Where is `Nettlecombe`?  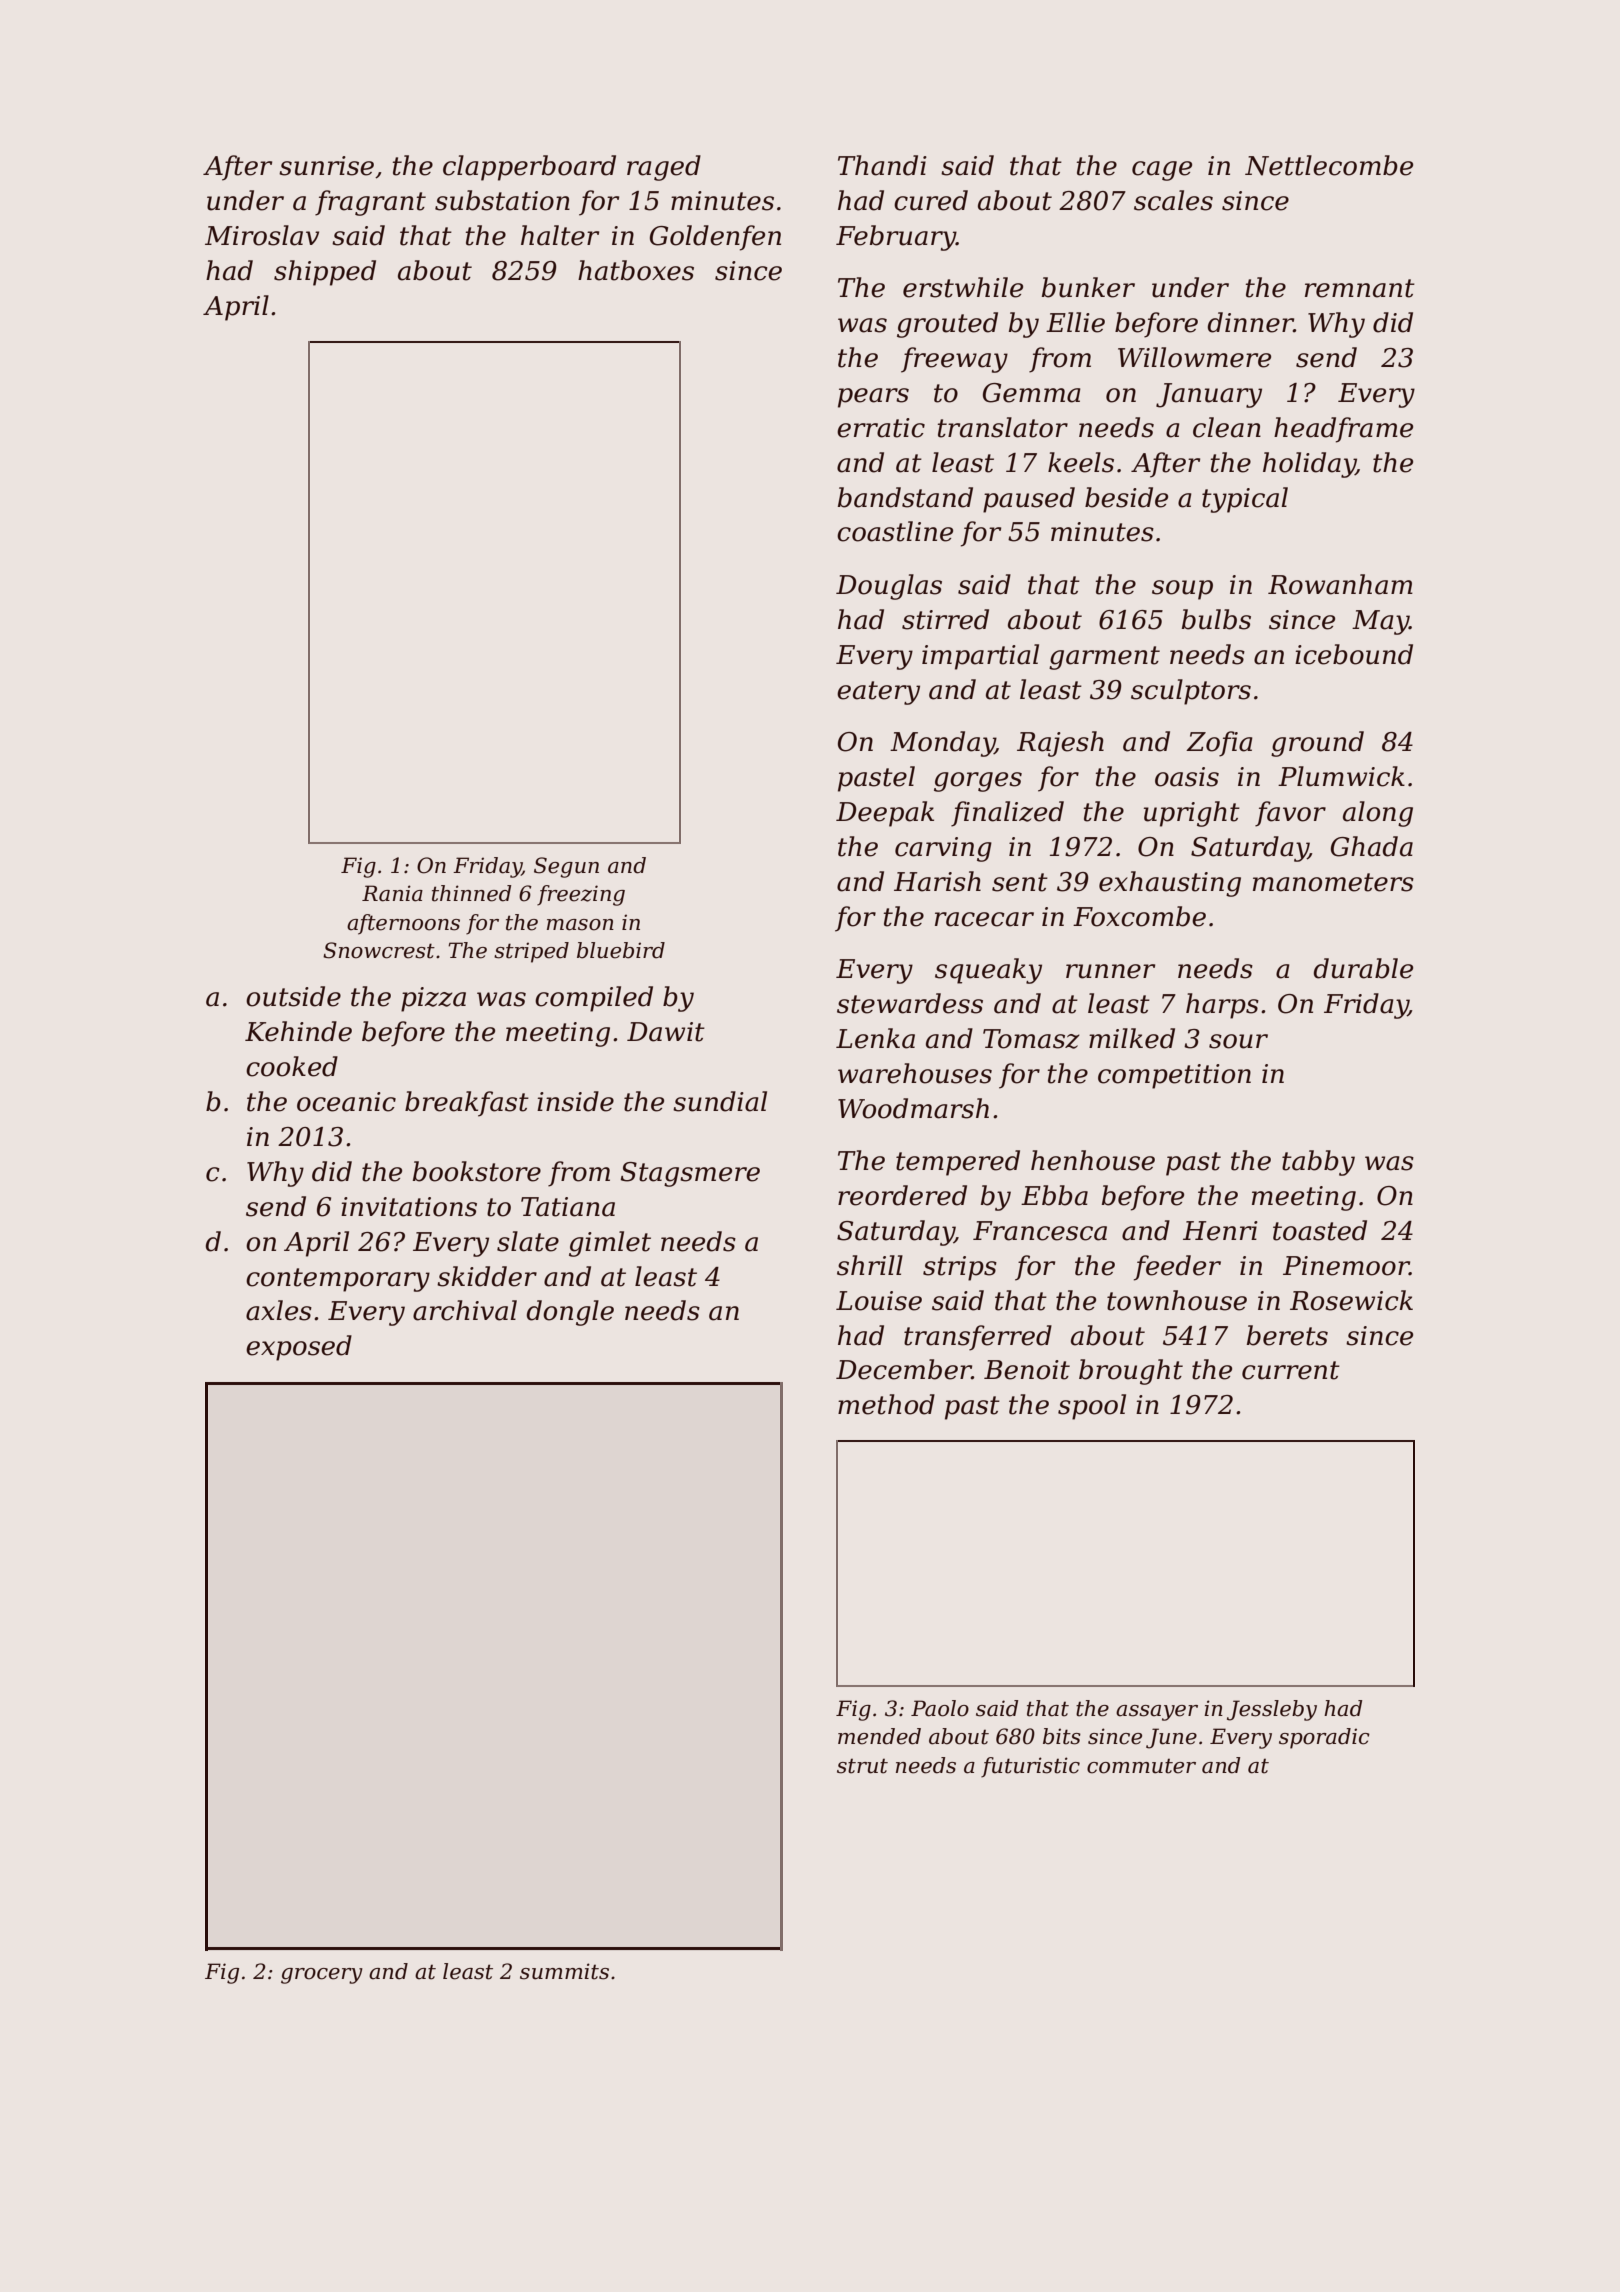 Nettlecombe is located at coordinates (1329, 165).
